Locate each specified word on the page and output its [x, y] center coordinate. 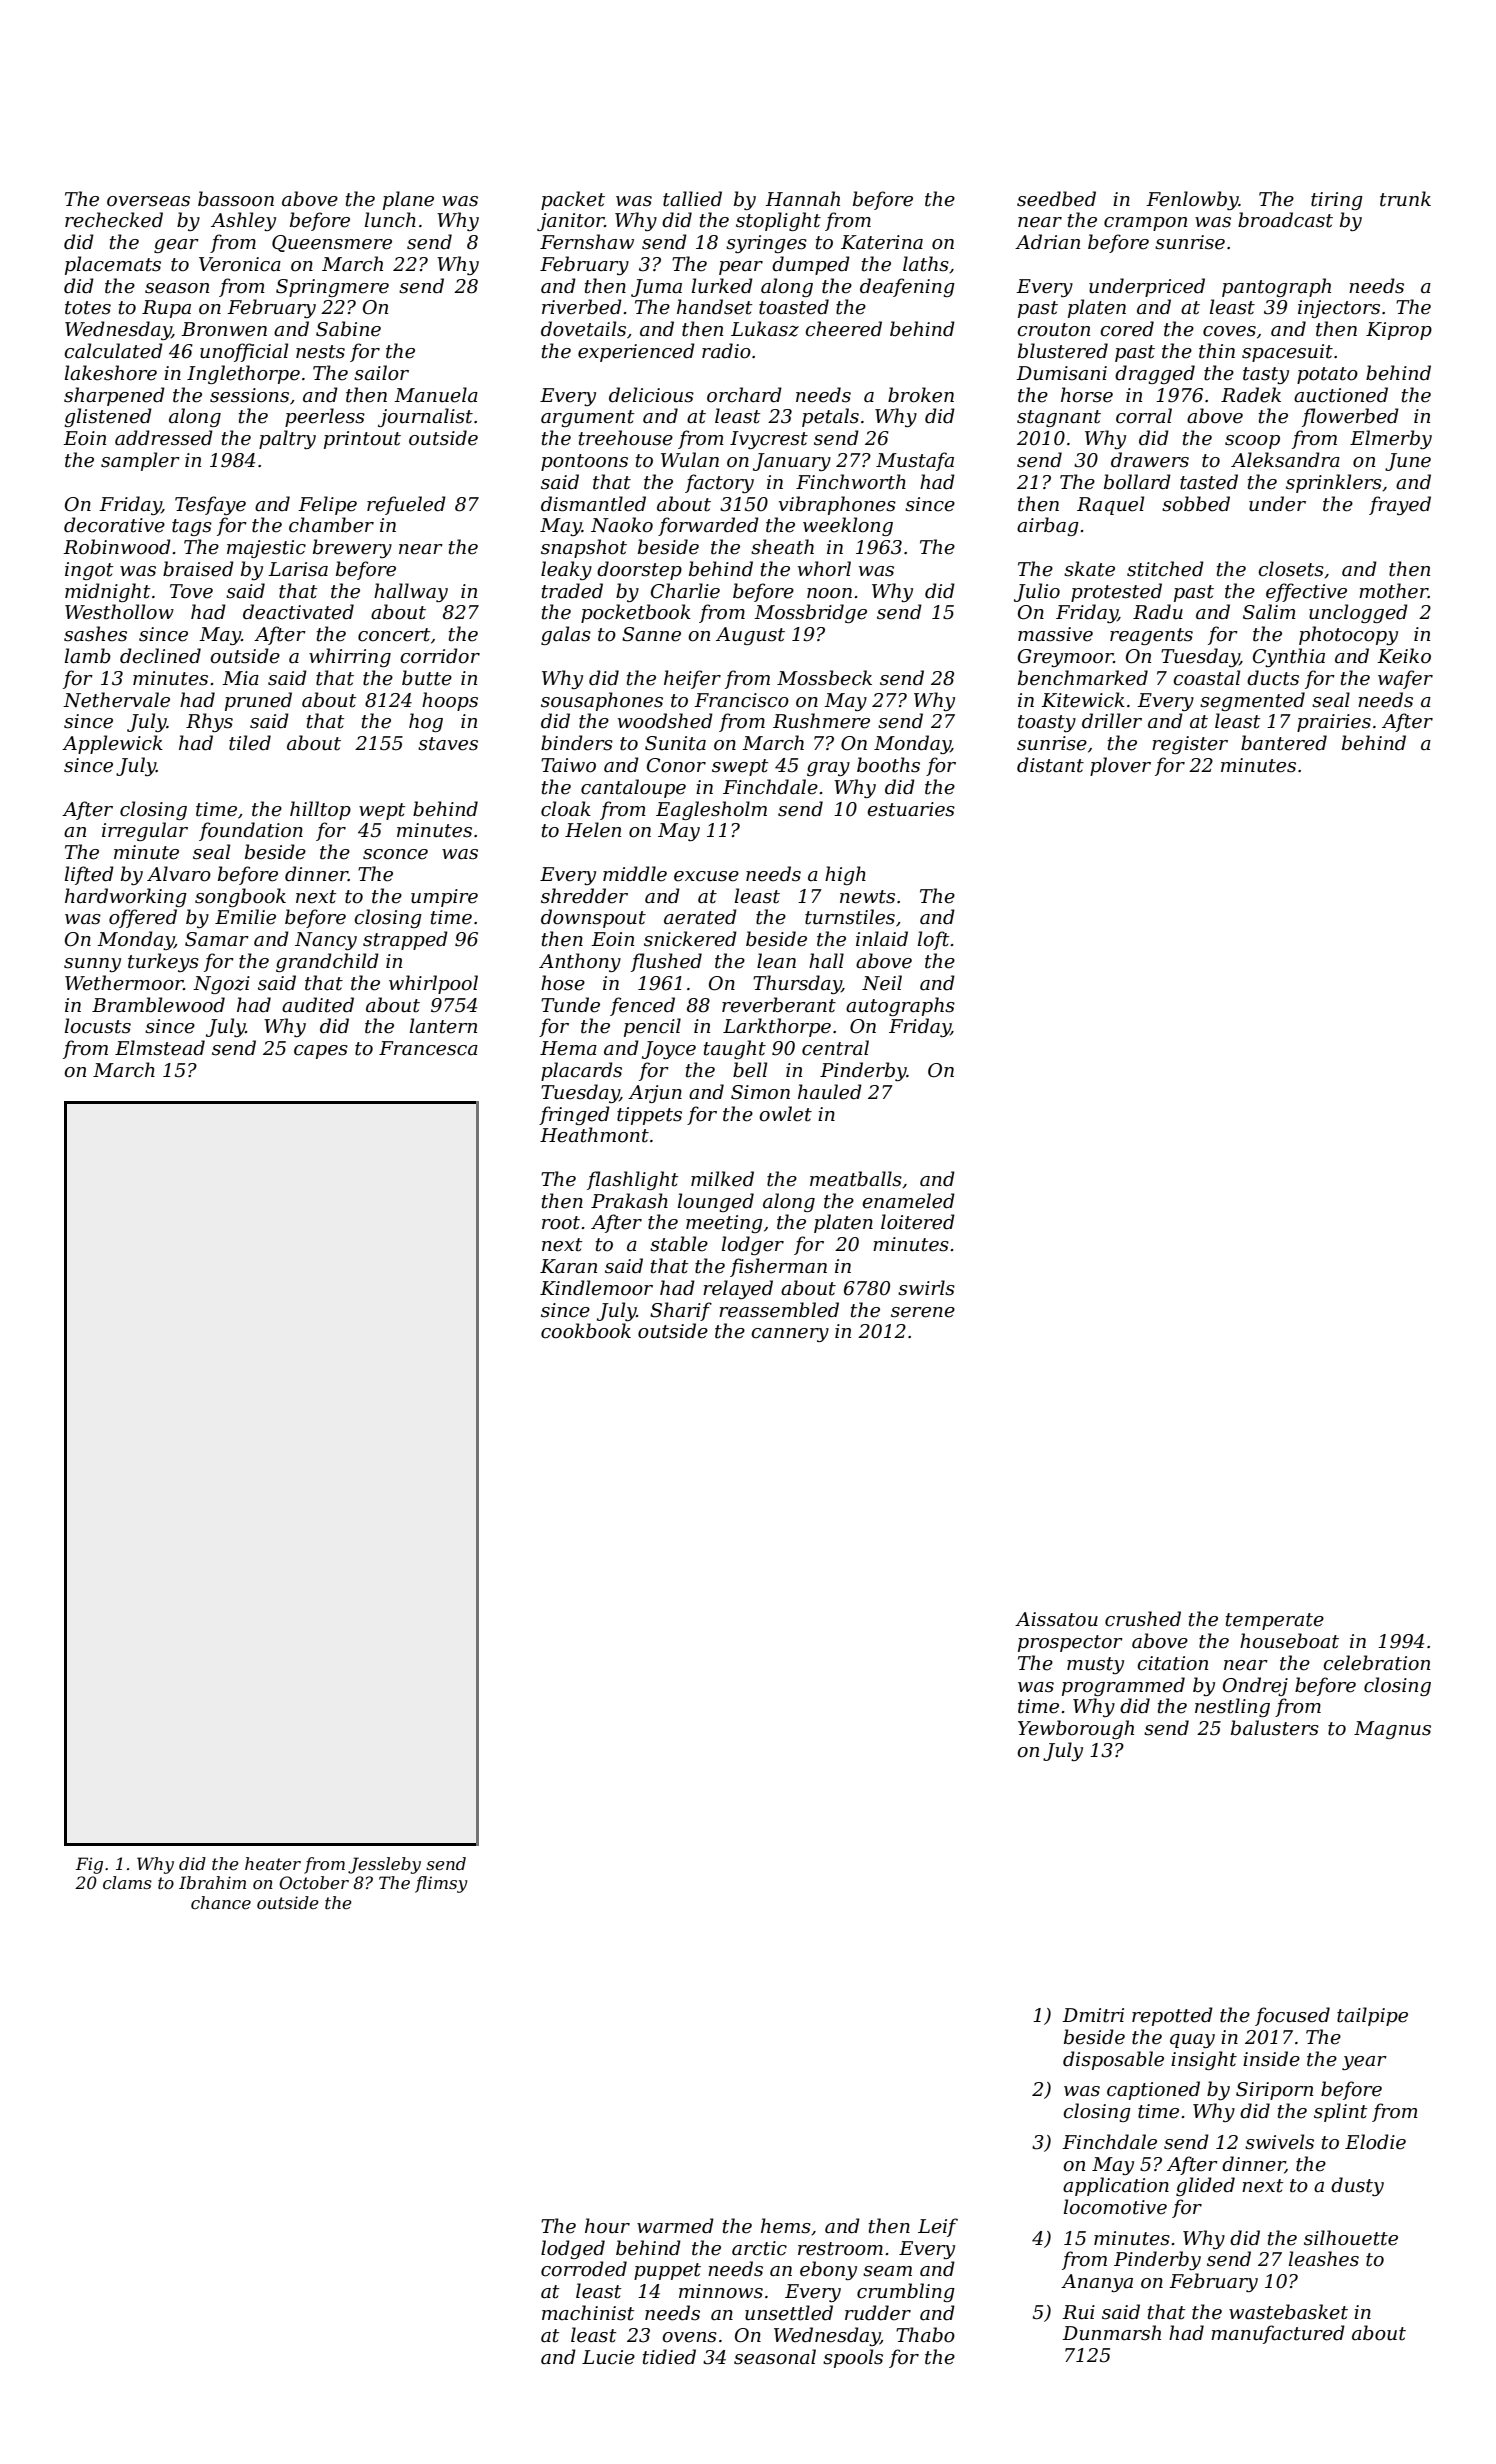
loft [934, 940]
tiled [250, 743]
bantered [1284, 743]
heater [273, 1863]
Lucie [608, 2357]
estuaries [911, 809]
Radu [1158, 611]
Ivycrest [769, 440]
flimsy [441, 1884]
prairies [1334, 723]
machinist [588, 2313]
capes [321, 1052]
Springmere [332, 288]
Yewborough [1076, 1729]
